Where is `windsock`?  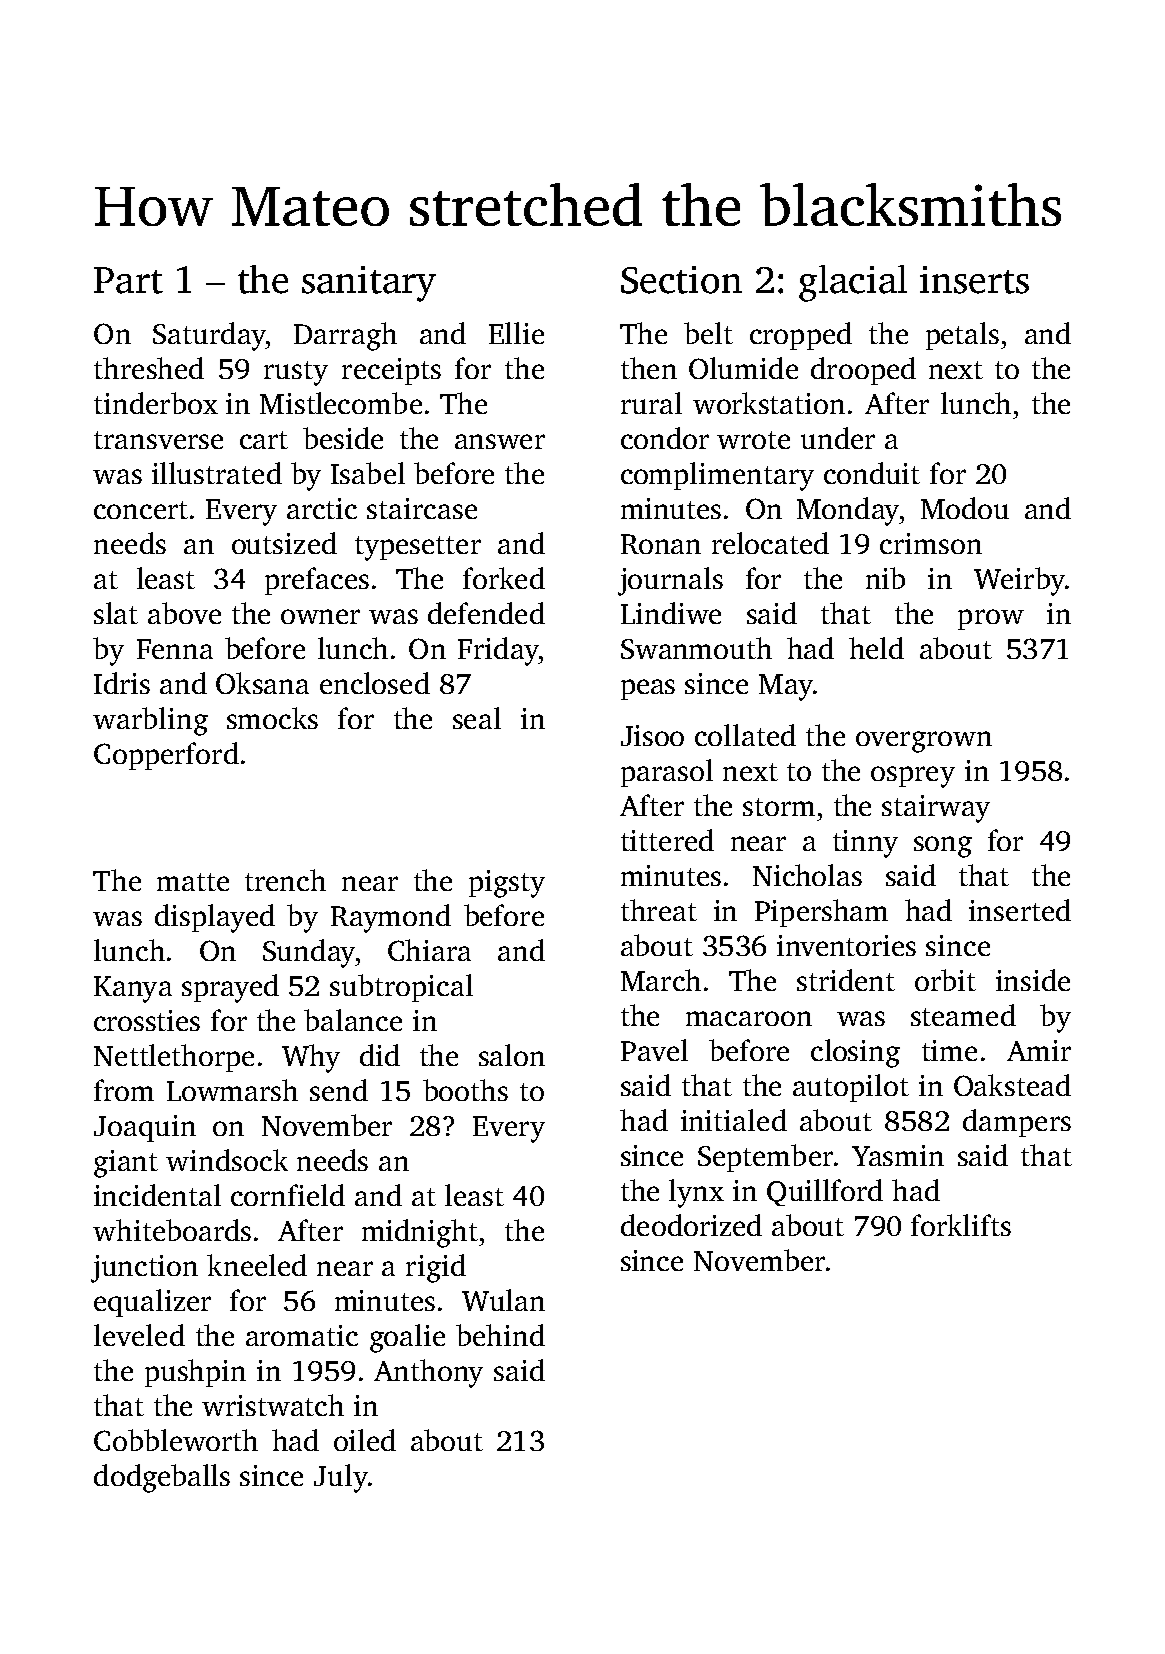 windsock is located at coordinates (227, 1160).
